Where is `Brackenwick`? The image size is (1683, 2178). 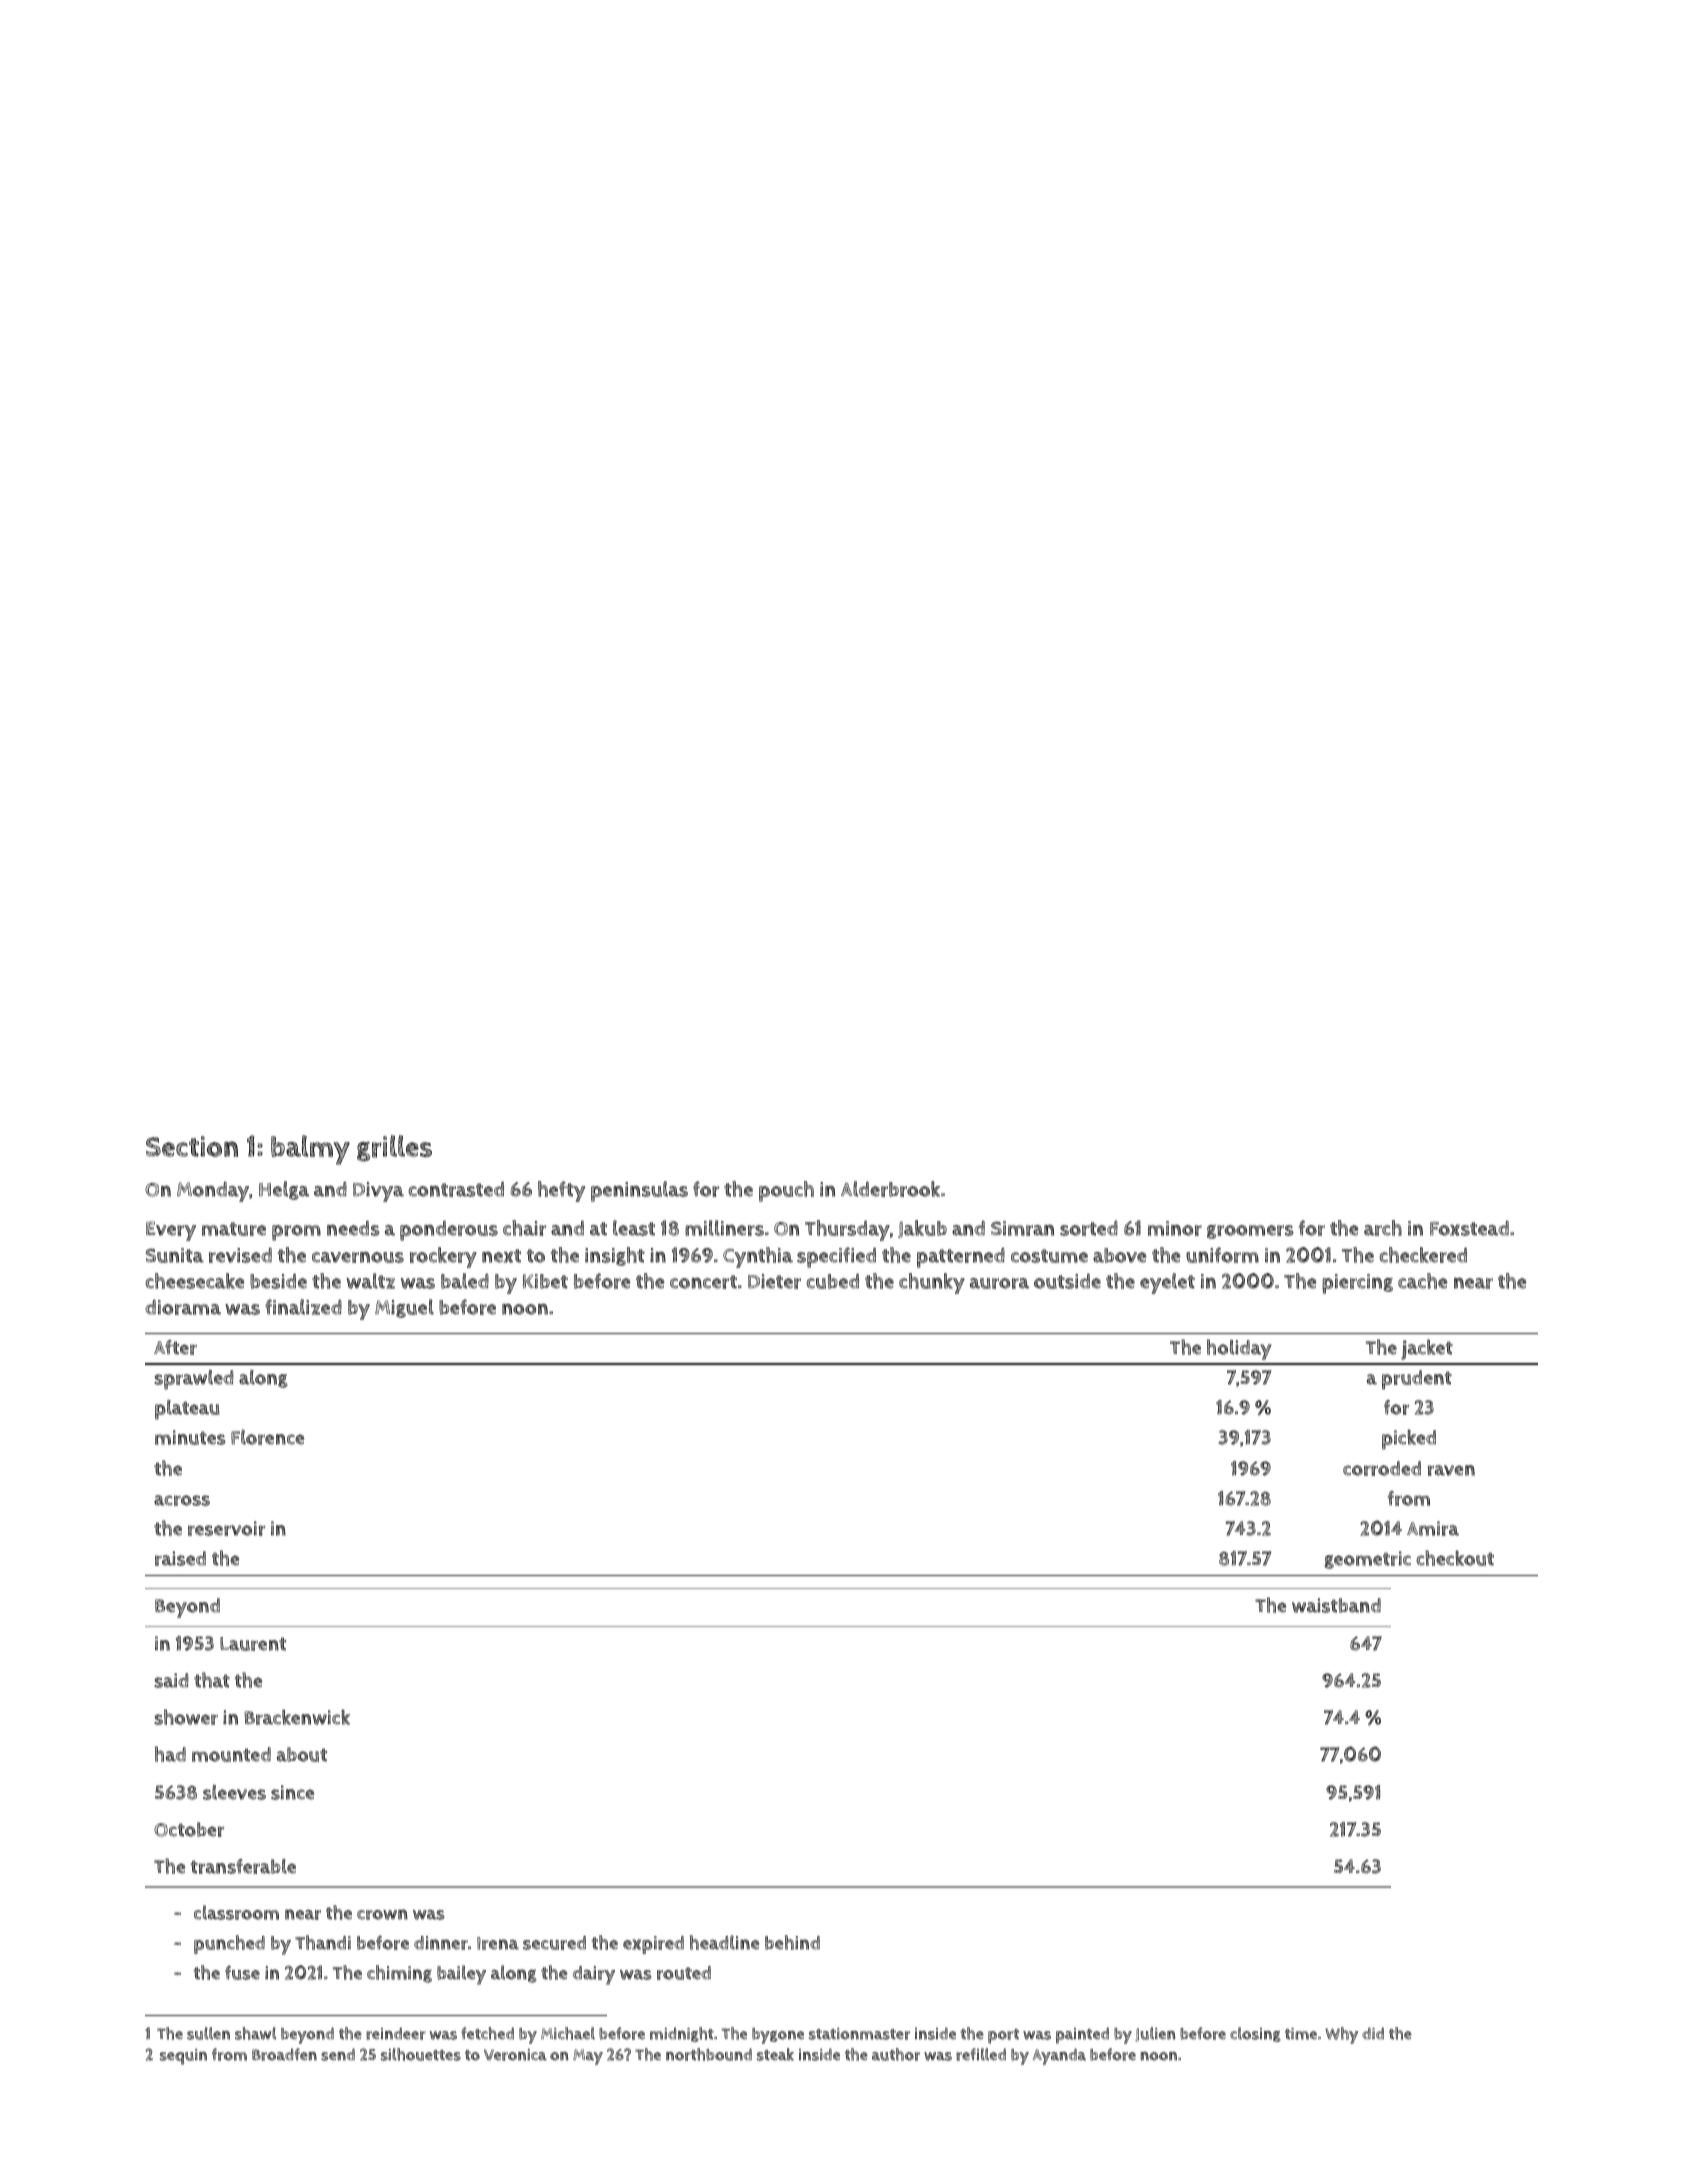 Brackenwick is located at coordinates (297, 1717).
